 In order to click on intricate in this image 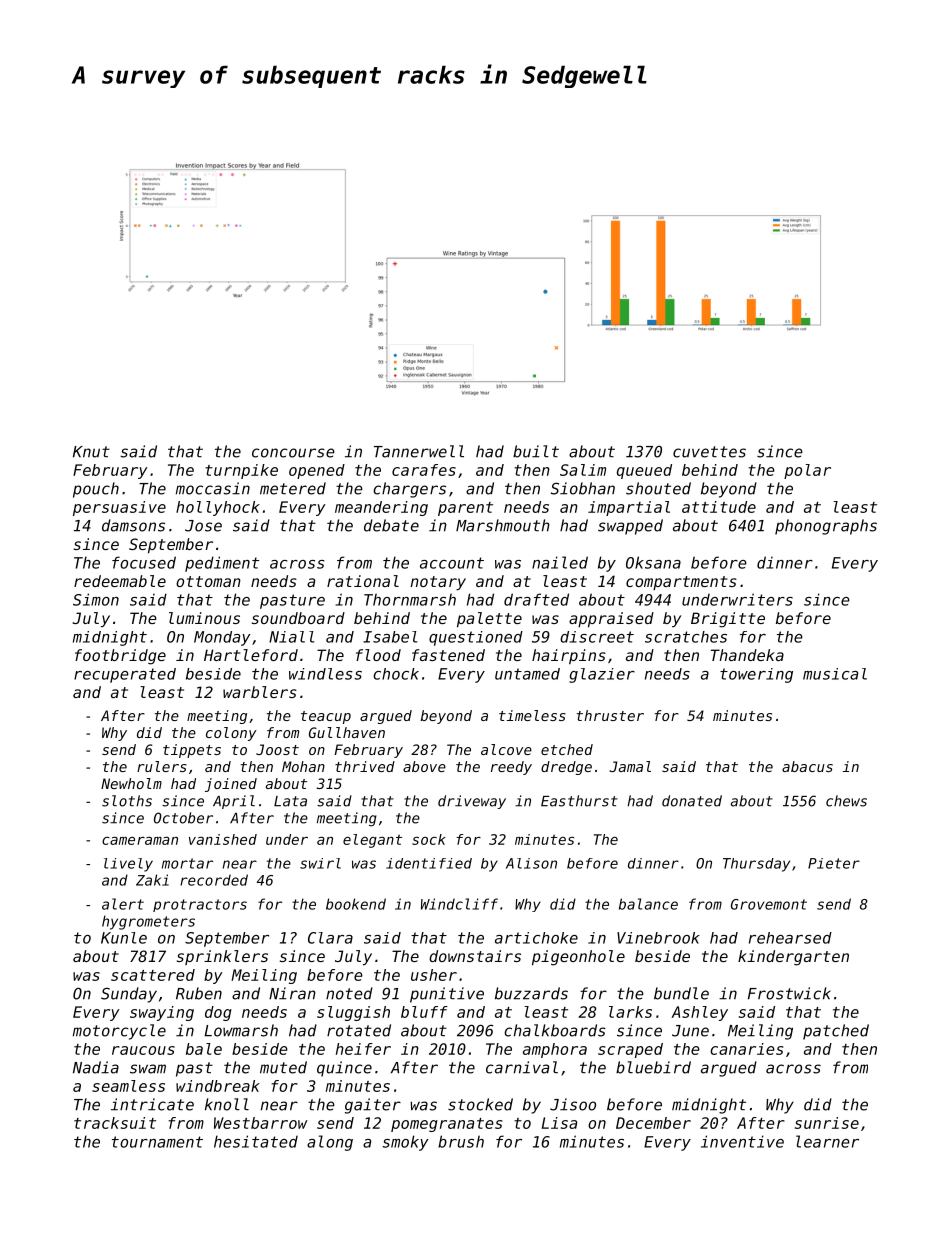, I will do `click(152, 1104)`.
